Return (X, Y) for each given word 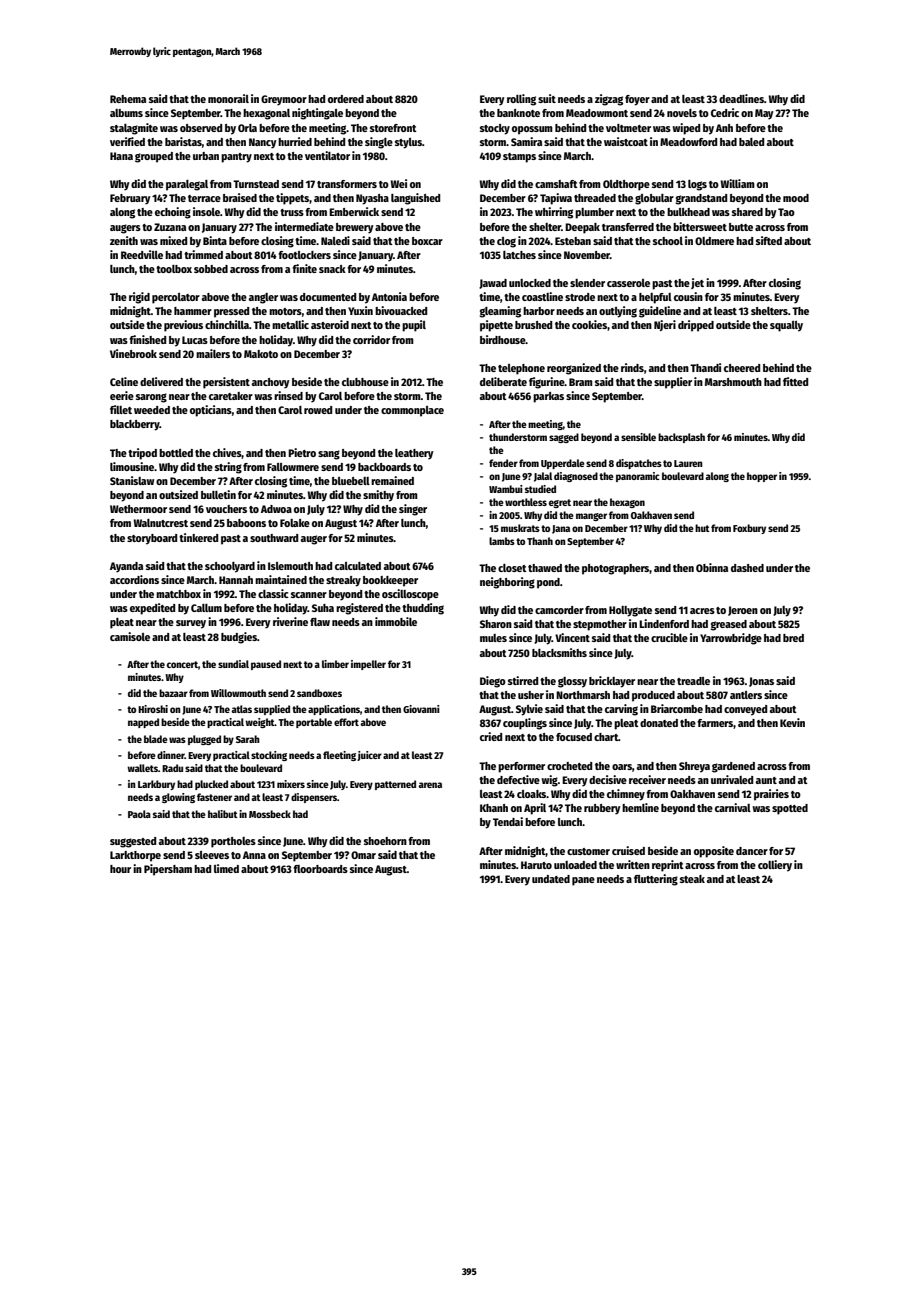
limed (226, 868)
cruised (628, 850)
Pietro (302, 452)
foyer (637, 100)
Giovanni (421, 709)
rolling (521, 100)
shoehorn (385, 841)
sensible (638, 437)
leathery (414, 454)
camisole (130, 636)
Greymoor (284, 100)
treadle (693, 681)
